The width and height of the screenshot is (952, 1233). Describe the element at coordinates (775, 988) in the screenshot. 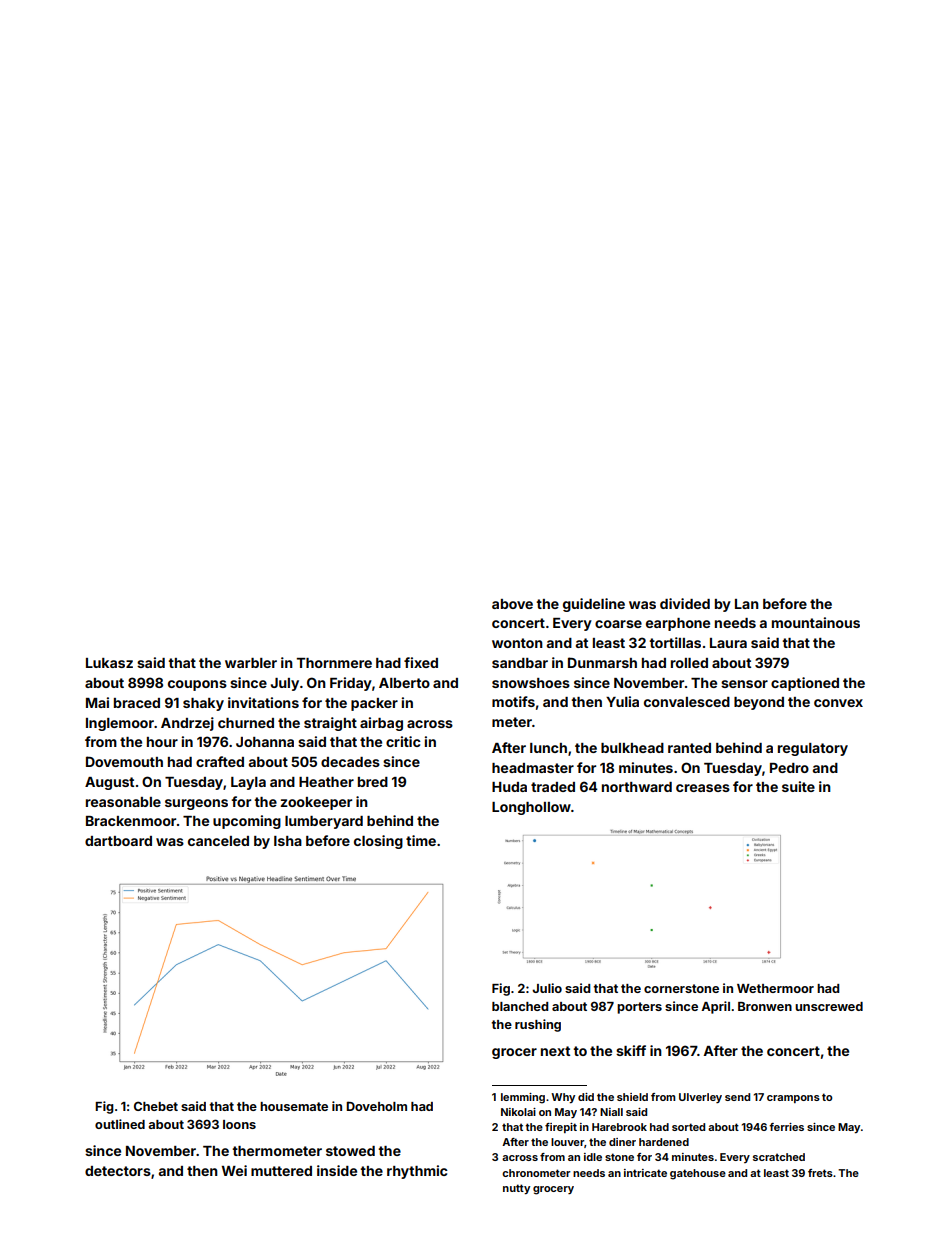

I see `Wethermoor` at that location.
